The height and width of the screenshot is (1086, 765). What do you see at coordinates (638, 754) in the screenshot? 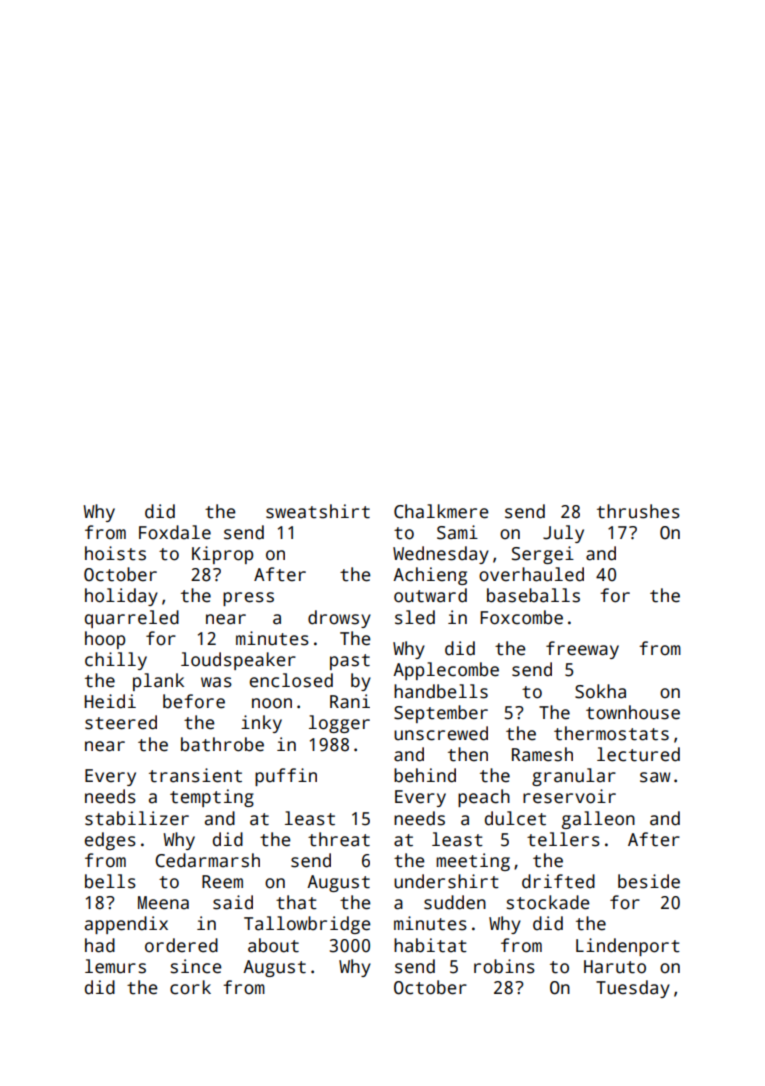
I see `lectured` at bounding box center [638, 754].
